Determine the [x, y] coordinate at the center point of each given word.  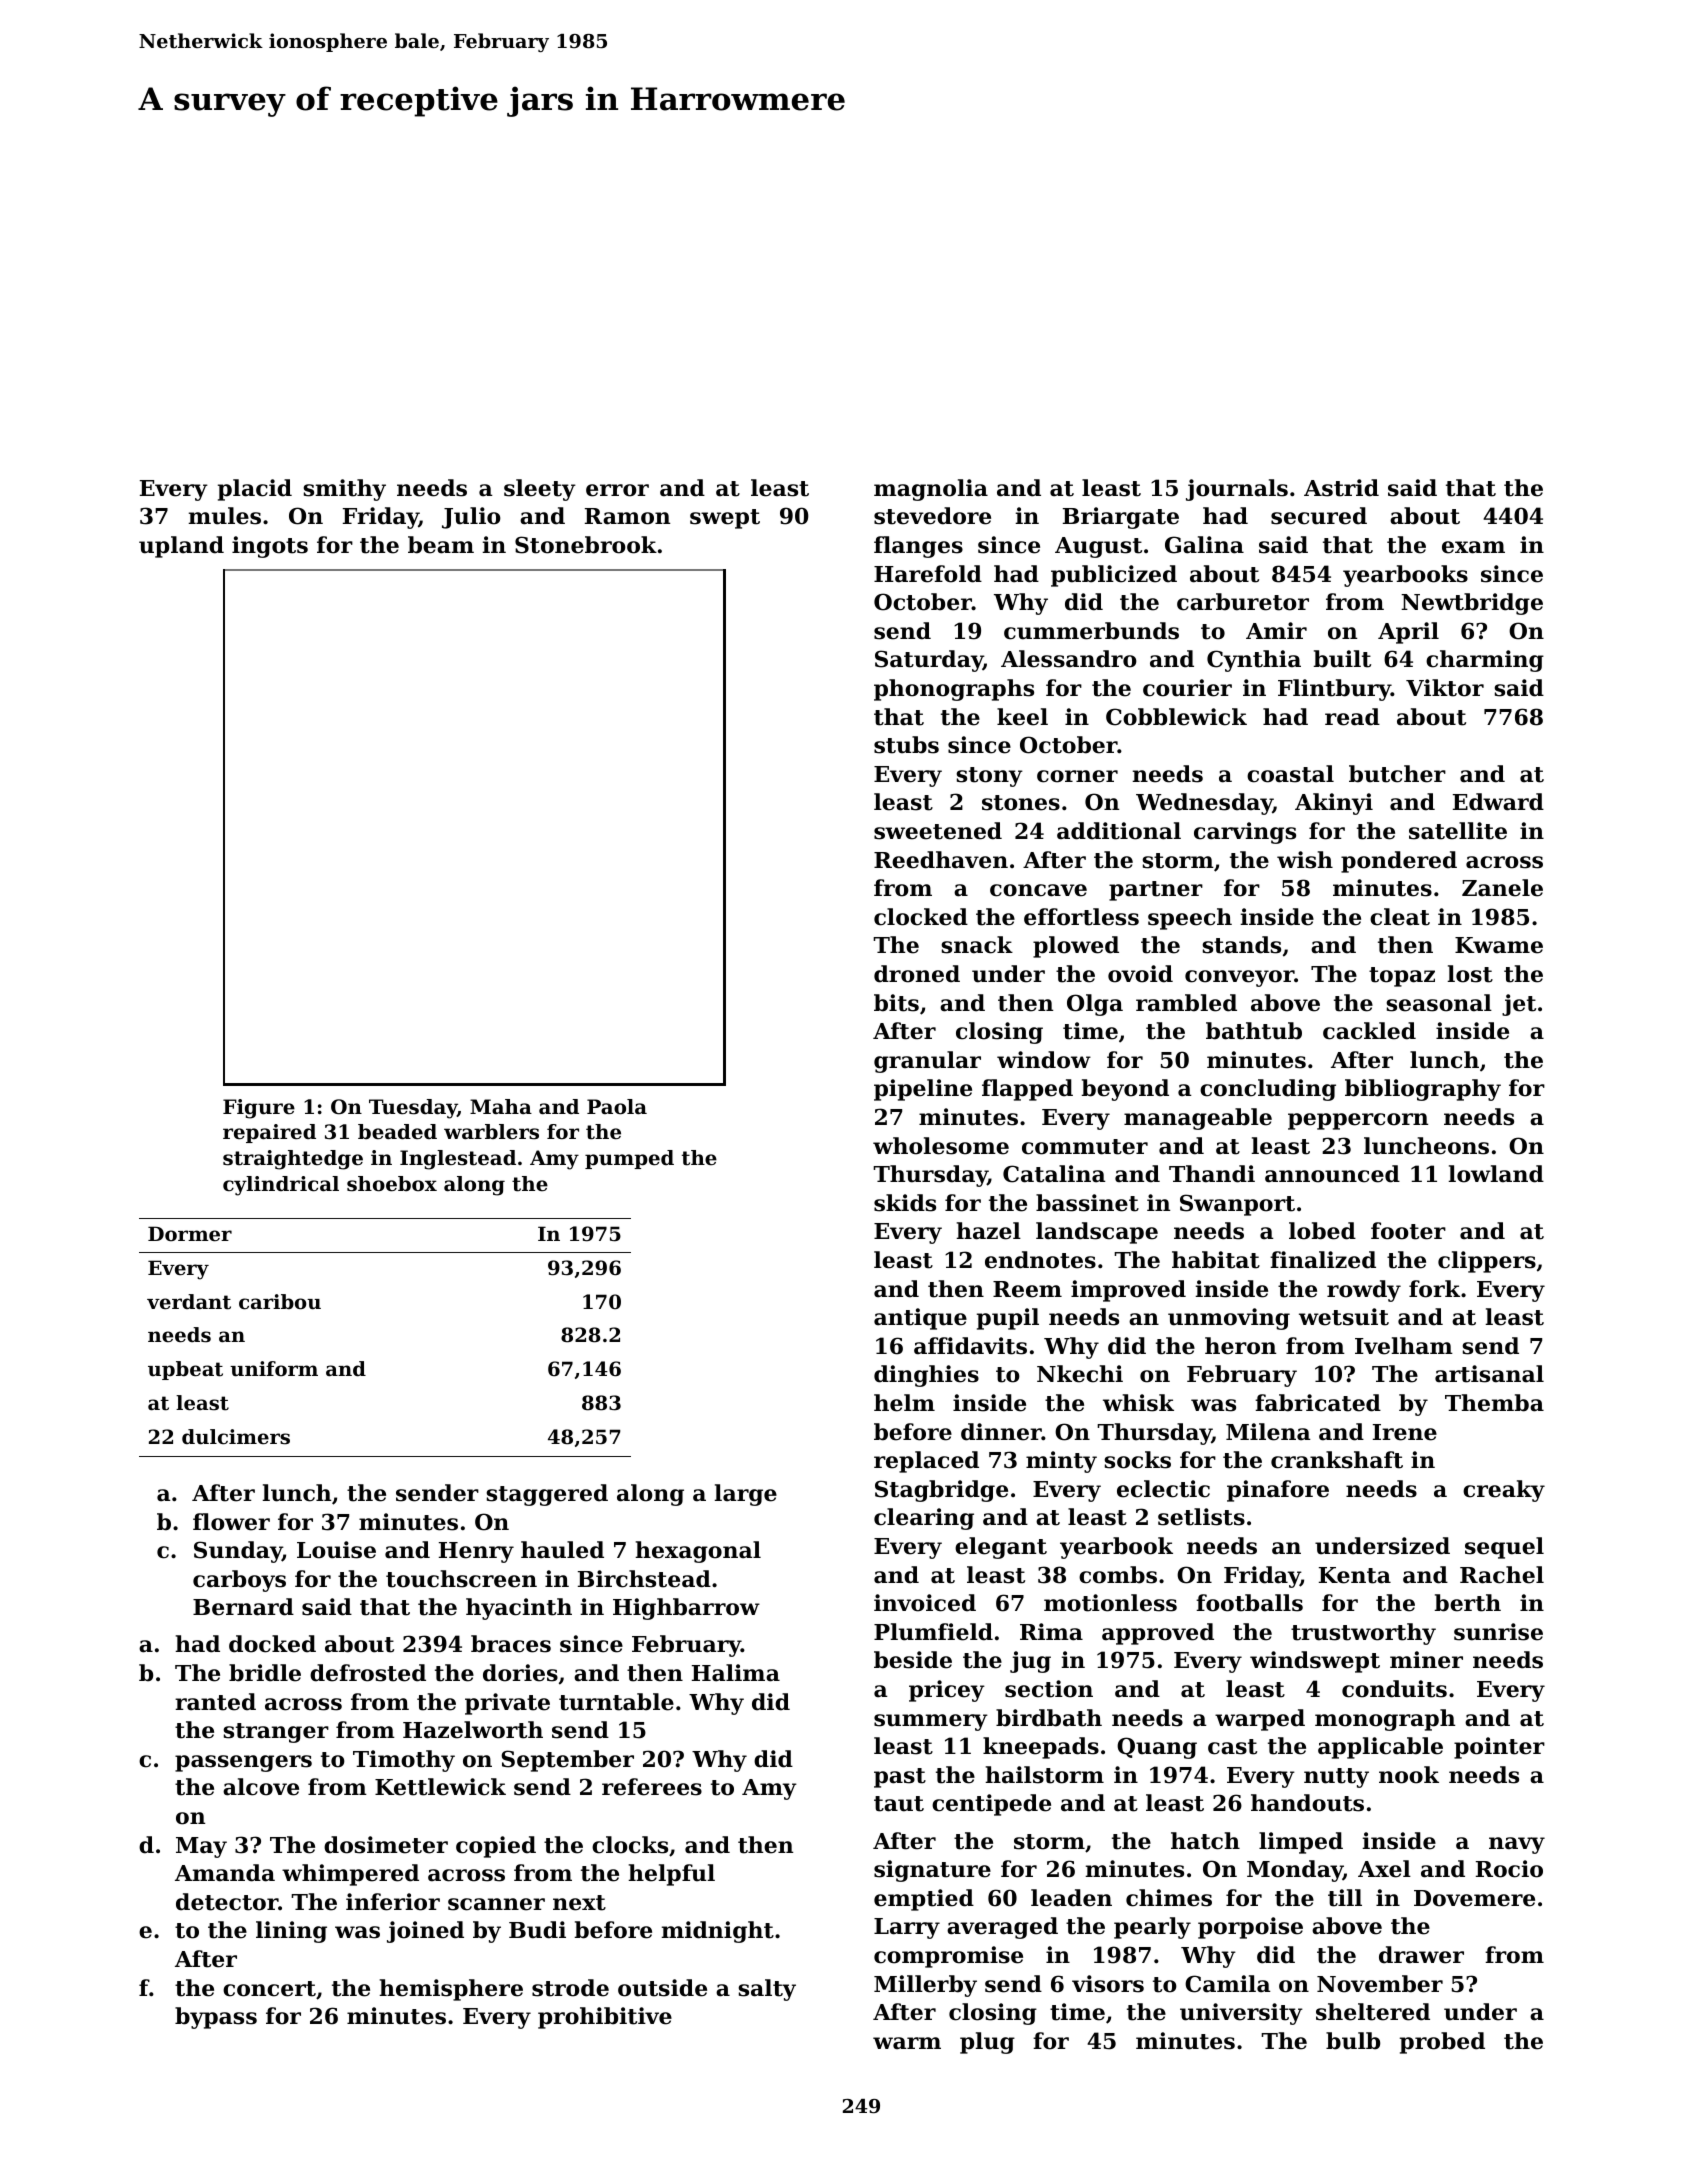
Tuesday [413, 1109]
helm [904, 1403]
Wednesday [1204, 804]
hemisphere [451, 1990]
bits [896, 1003]
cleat [1400, 917]
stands [1241, 945]
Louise [336, 1550]
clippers [1487, 1262]
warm [907, 2043]
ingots [270, 547]
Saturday [929, 661]
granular [927, 1062]
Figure [259, 1109]
